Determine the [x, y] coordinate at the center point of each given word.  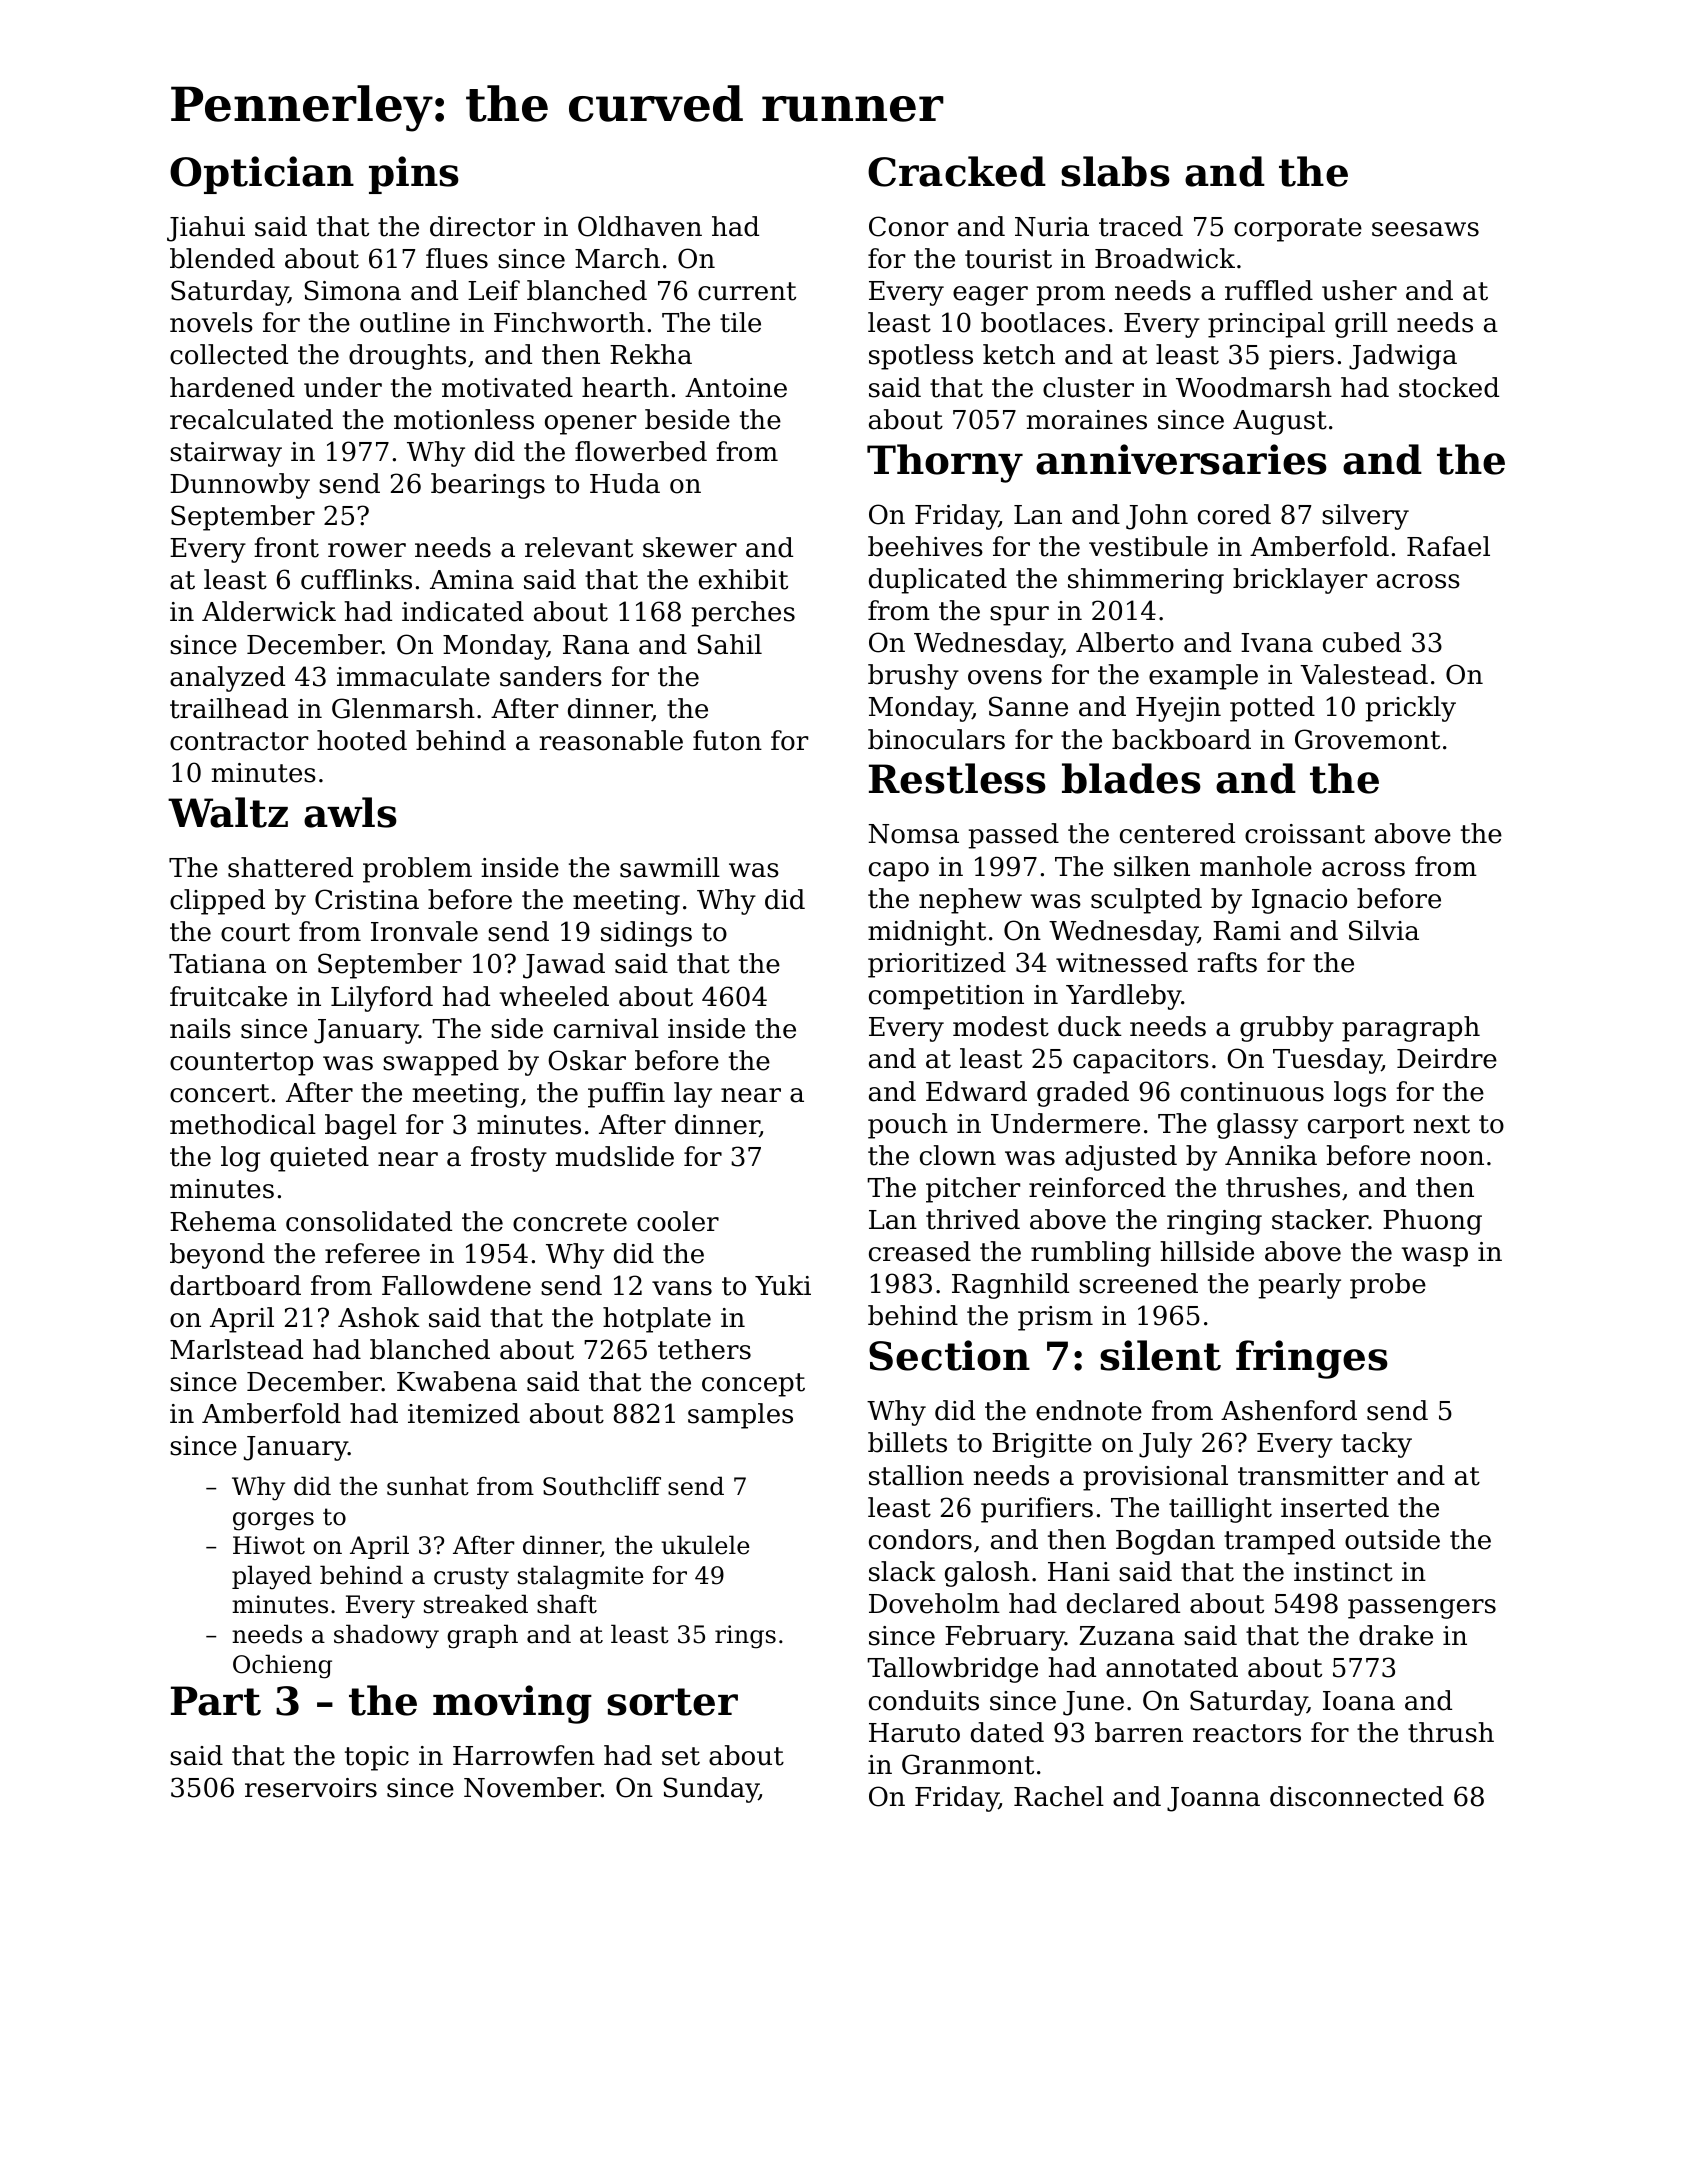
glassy [1257, 1126]
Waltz [228, 812]
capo [899, 872]
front [286, 547]
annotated [1172, 1667]
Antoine [736, 388]
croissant [1305, 834]
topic [377, 1758]
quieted [319, 1159]
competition [946, 997]
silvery [1365, 517]
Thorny [945, 463]
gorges [273, 1521]
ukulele [705, 1545]
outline [405, 322]
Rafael [1448, 546]
